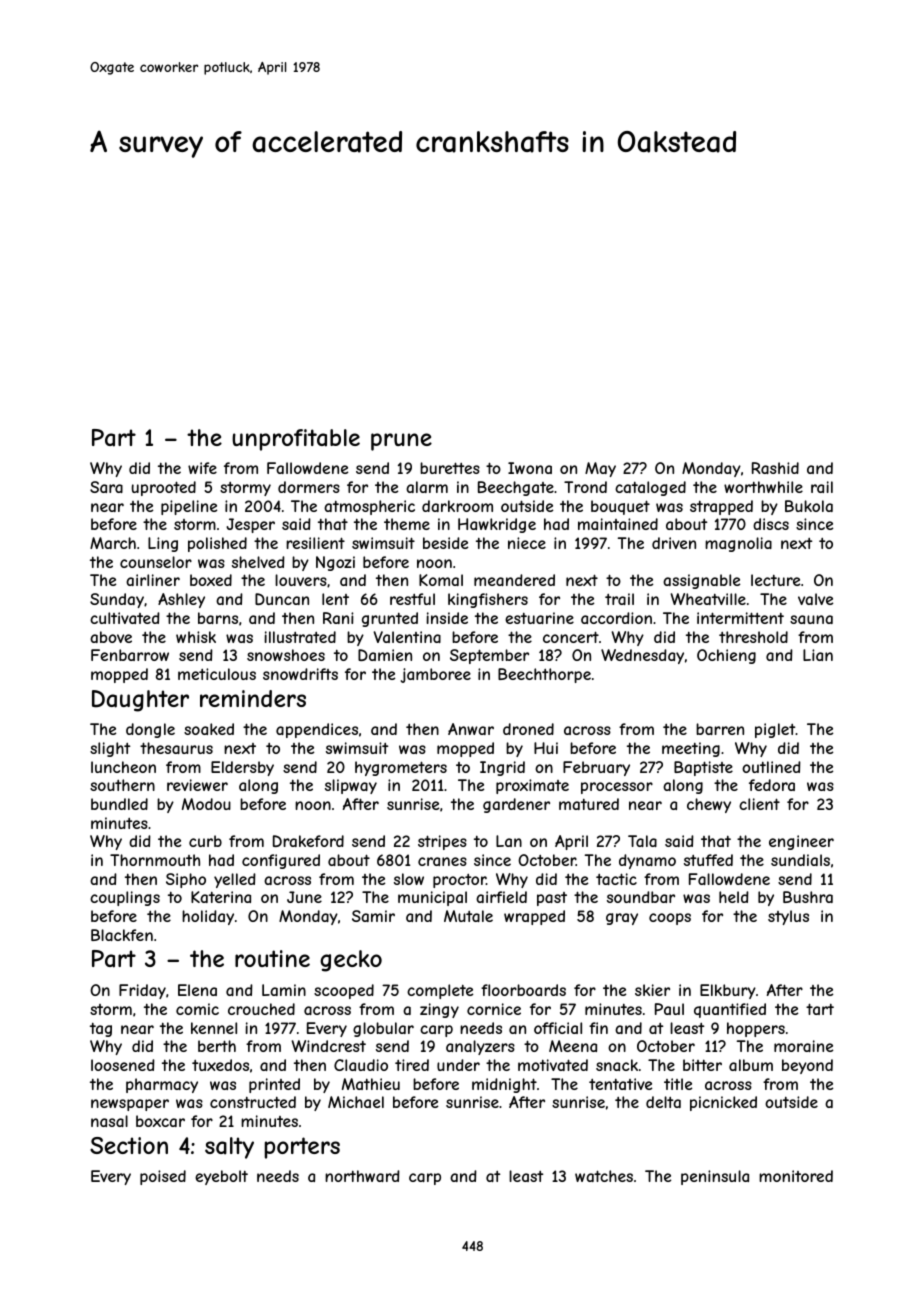 This document has height=1308, width=924. Describe the element at coordinates (604, 1176) in the document. I see `watches` at that location.
